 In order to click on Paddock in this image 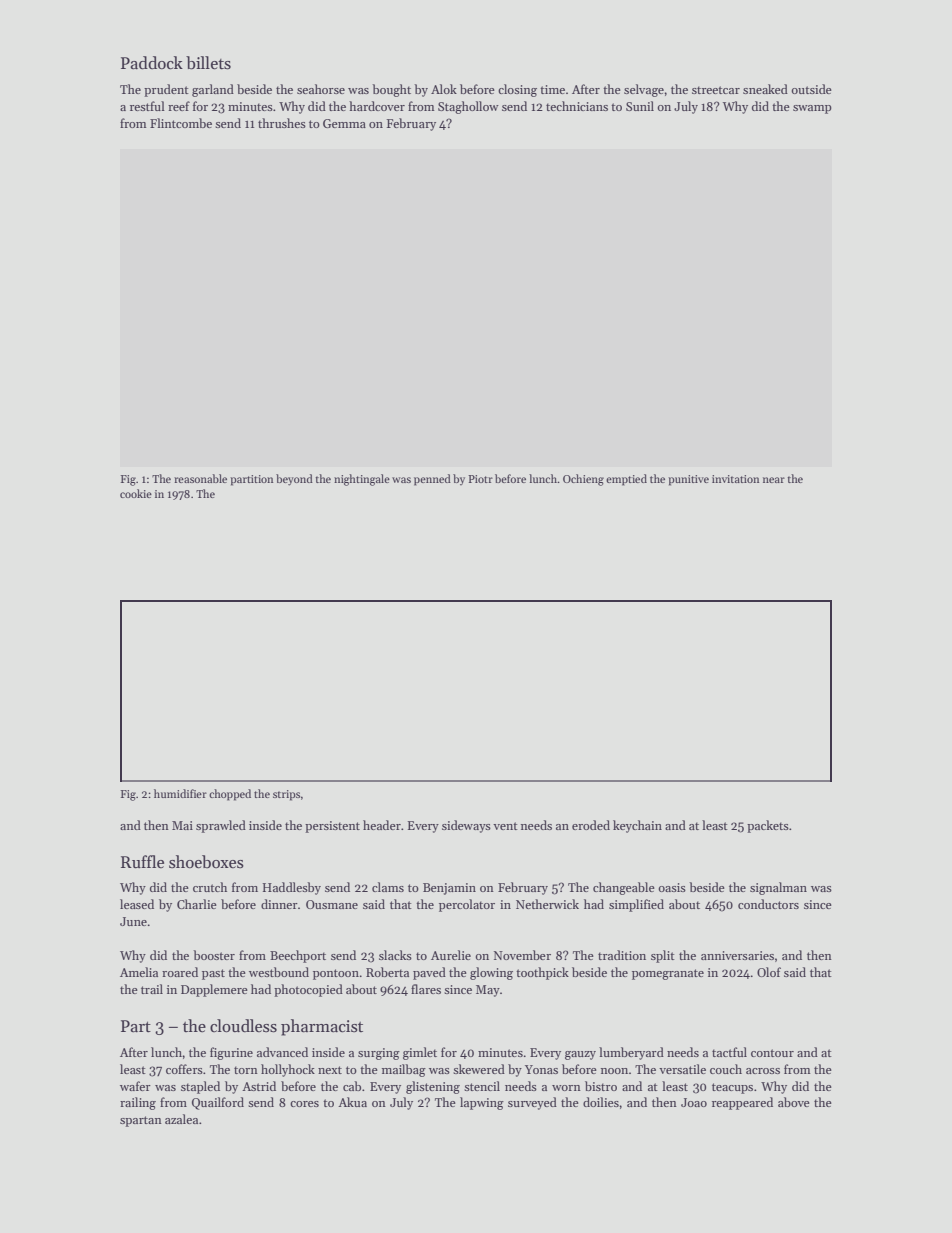, I will do `click(152, 63)`.
